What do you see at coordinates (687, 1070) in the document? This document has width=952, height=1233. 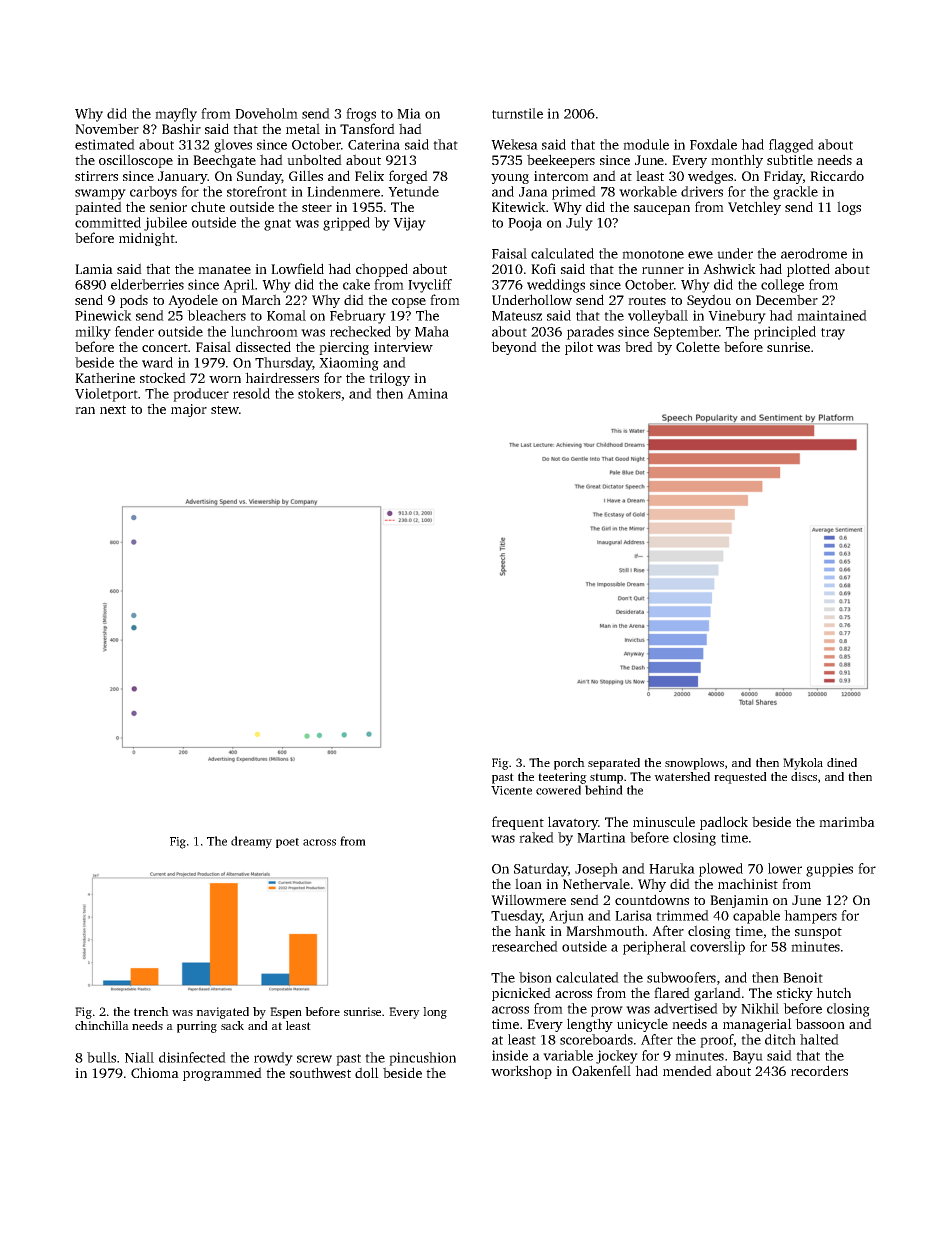 I see `mended` at bounding box center [687, 1070].
